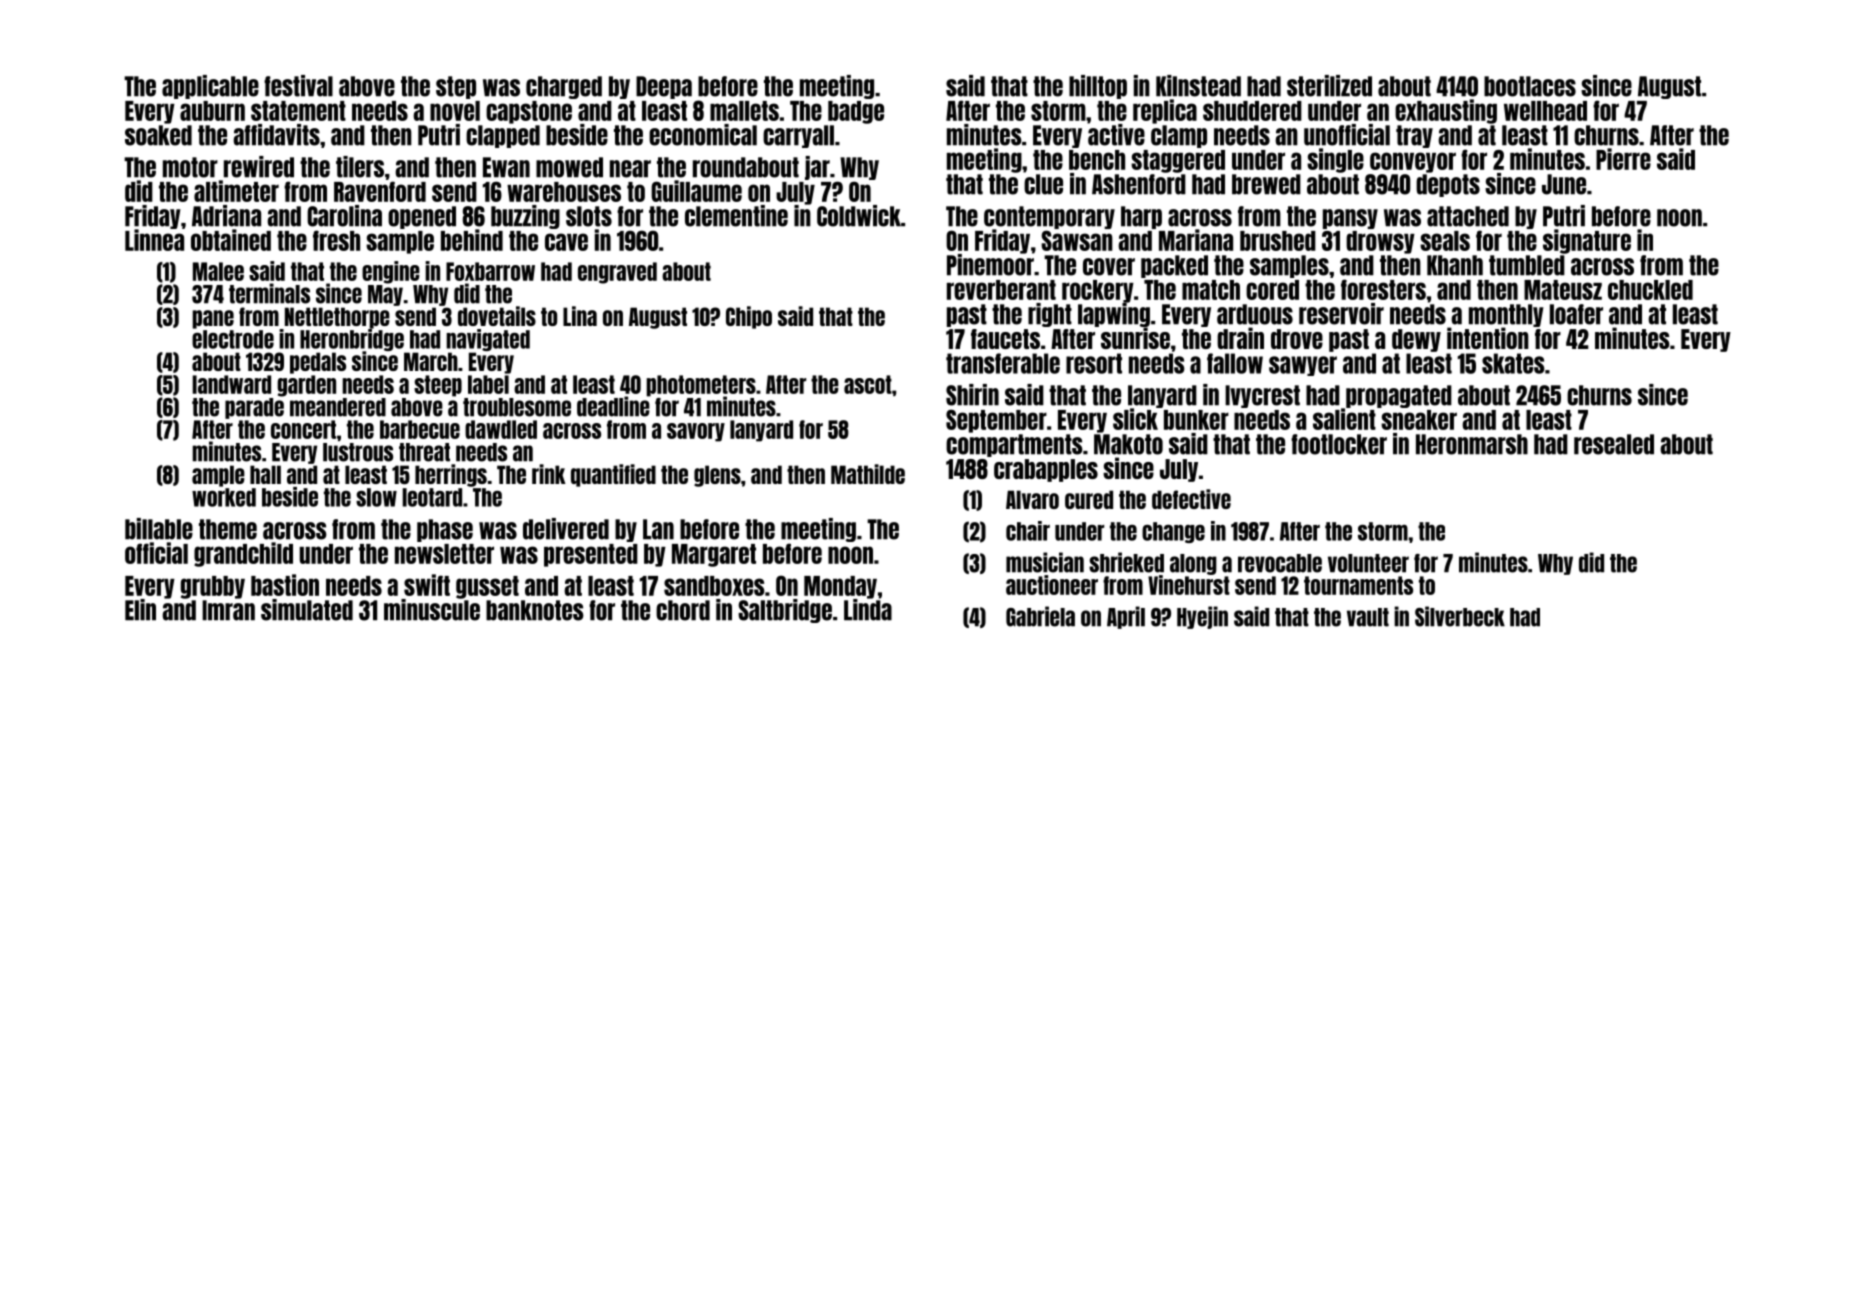 This screenshot has width=1856, height=1312. Describe the element at coordinates (259, 167) in the screenshot. I see `rewired` at that location.
